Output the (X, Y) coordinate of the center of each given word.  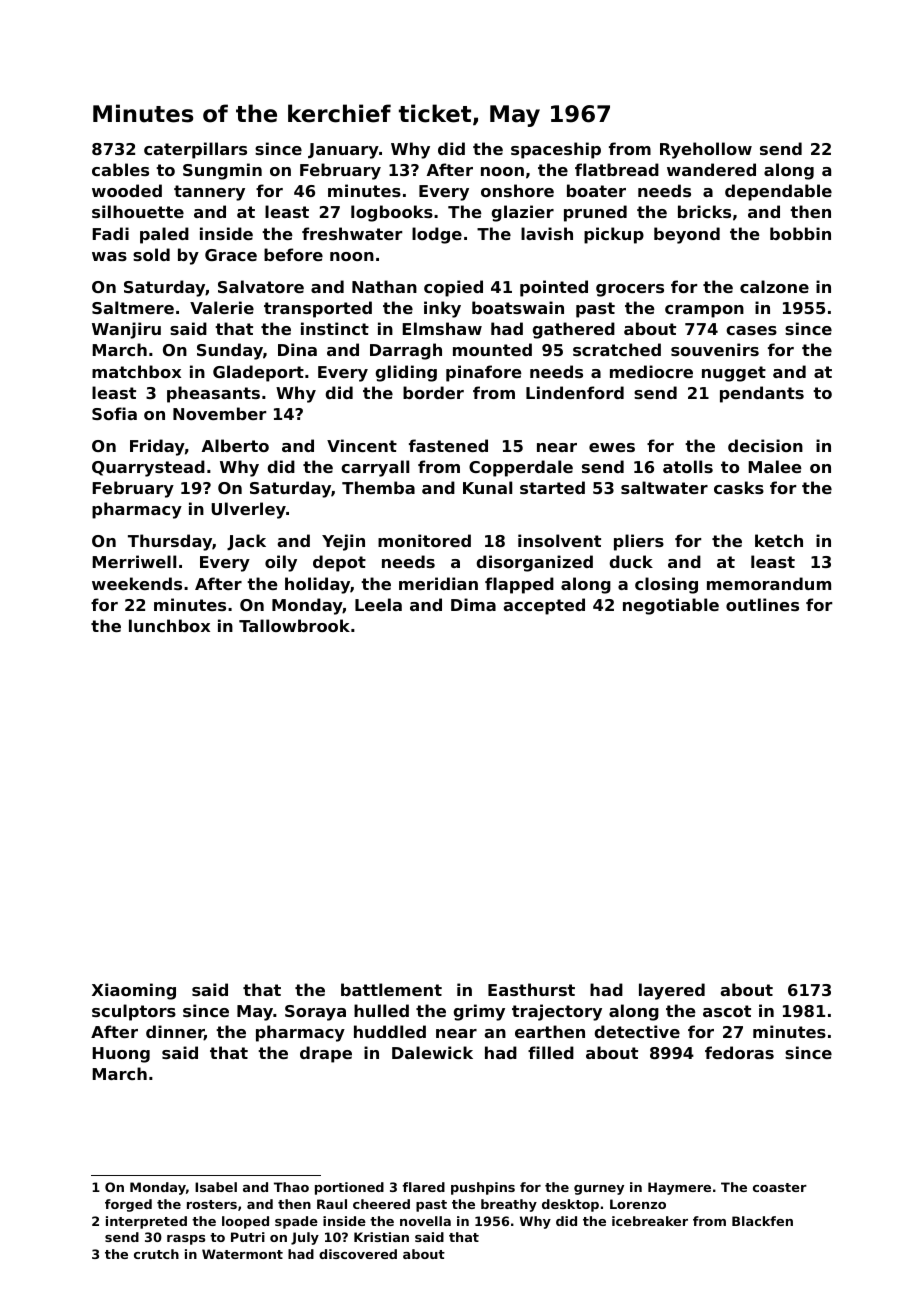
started (552, 487)
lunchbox (169, 625)
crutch (156, 1254)
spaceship (556, 150)
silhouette (138, 211)
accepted (544, 606)
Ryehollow (706, 150)
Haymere (679, 1188)
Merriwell (134, 561)
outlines (762, 604)
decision (765, 445)
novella (425, 1221)
